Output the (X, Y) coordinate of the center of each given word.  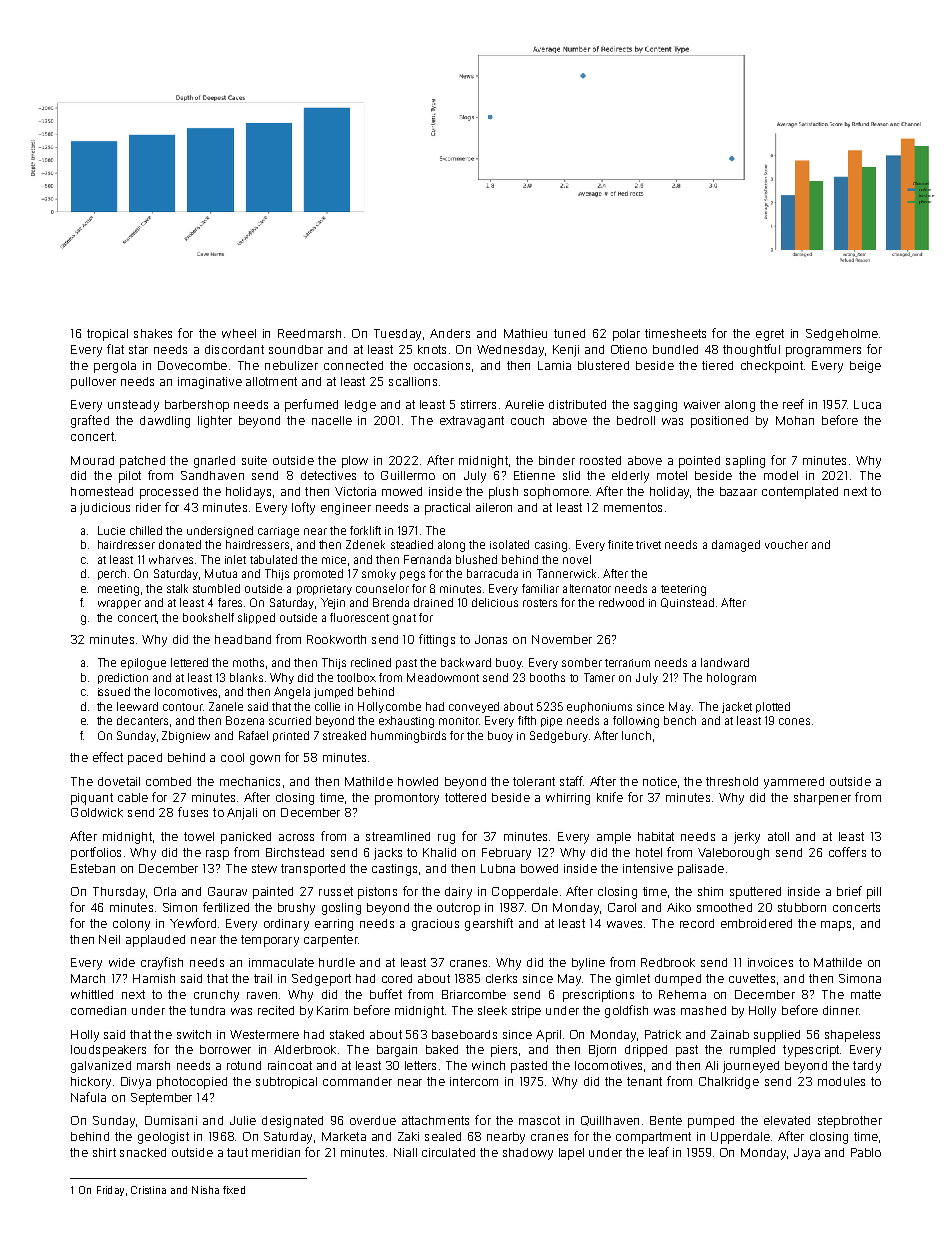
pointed (699, 462)
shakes (153, 333)
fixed (234, 1190)
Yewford (193, 923)
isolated (509, 544)
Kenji (566, 351)
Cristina (148, 1190)
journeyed (751, 1067)
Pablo (866, 1152)
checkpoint (772, 367)
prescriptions (598, 996)
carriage (278, 532)
